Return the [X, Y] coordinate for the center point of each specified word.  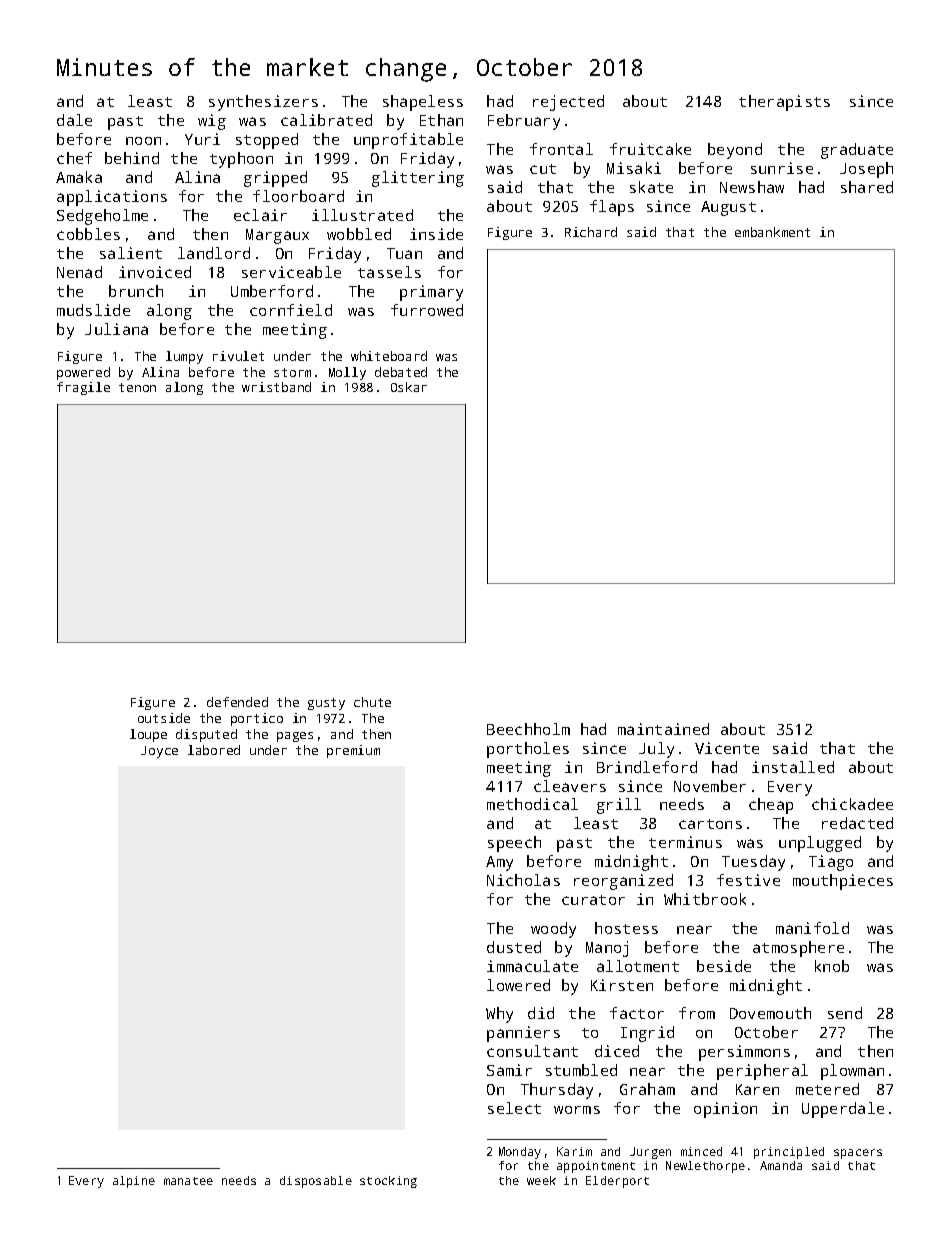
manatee [188, 1181]
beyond [735, 151]
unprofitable [408, 141]
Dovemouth [770, 1013]
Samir [509, 1070]
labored [214, 750]
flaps [612, 208]
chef [74, 158]
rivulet [238, 356]
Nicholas [523, 880]
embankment [772, 232]
